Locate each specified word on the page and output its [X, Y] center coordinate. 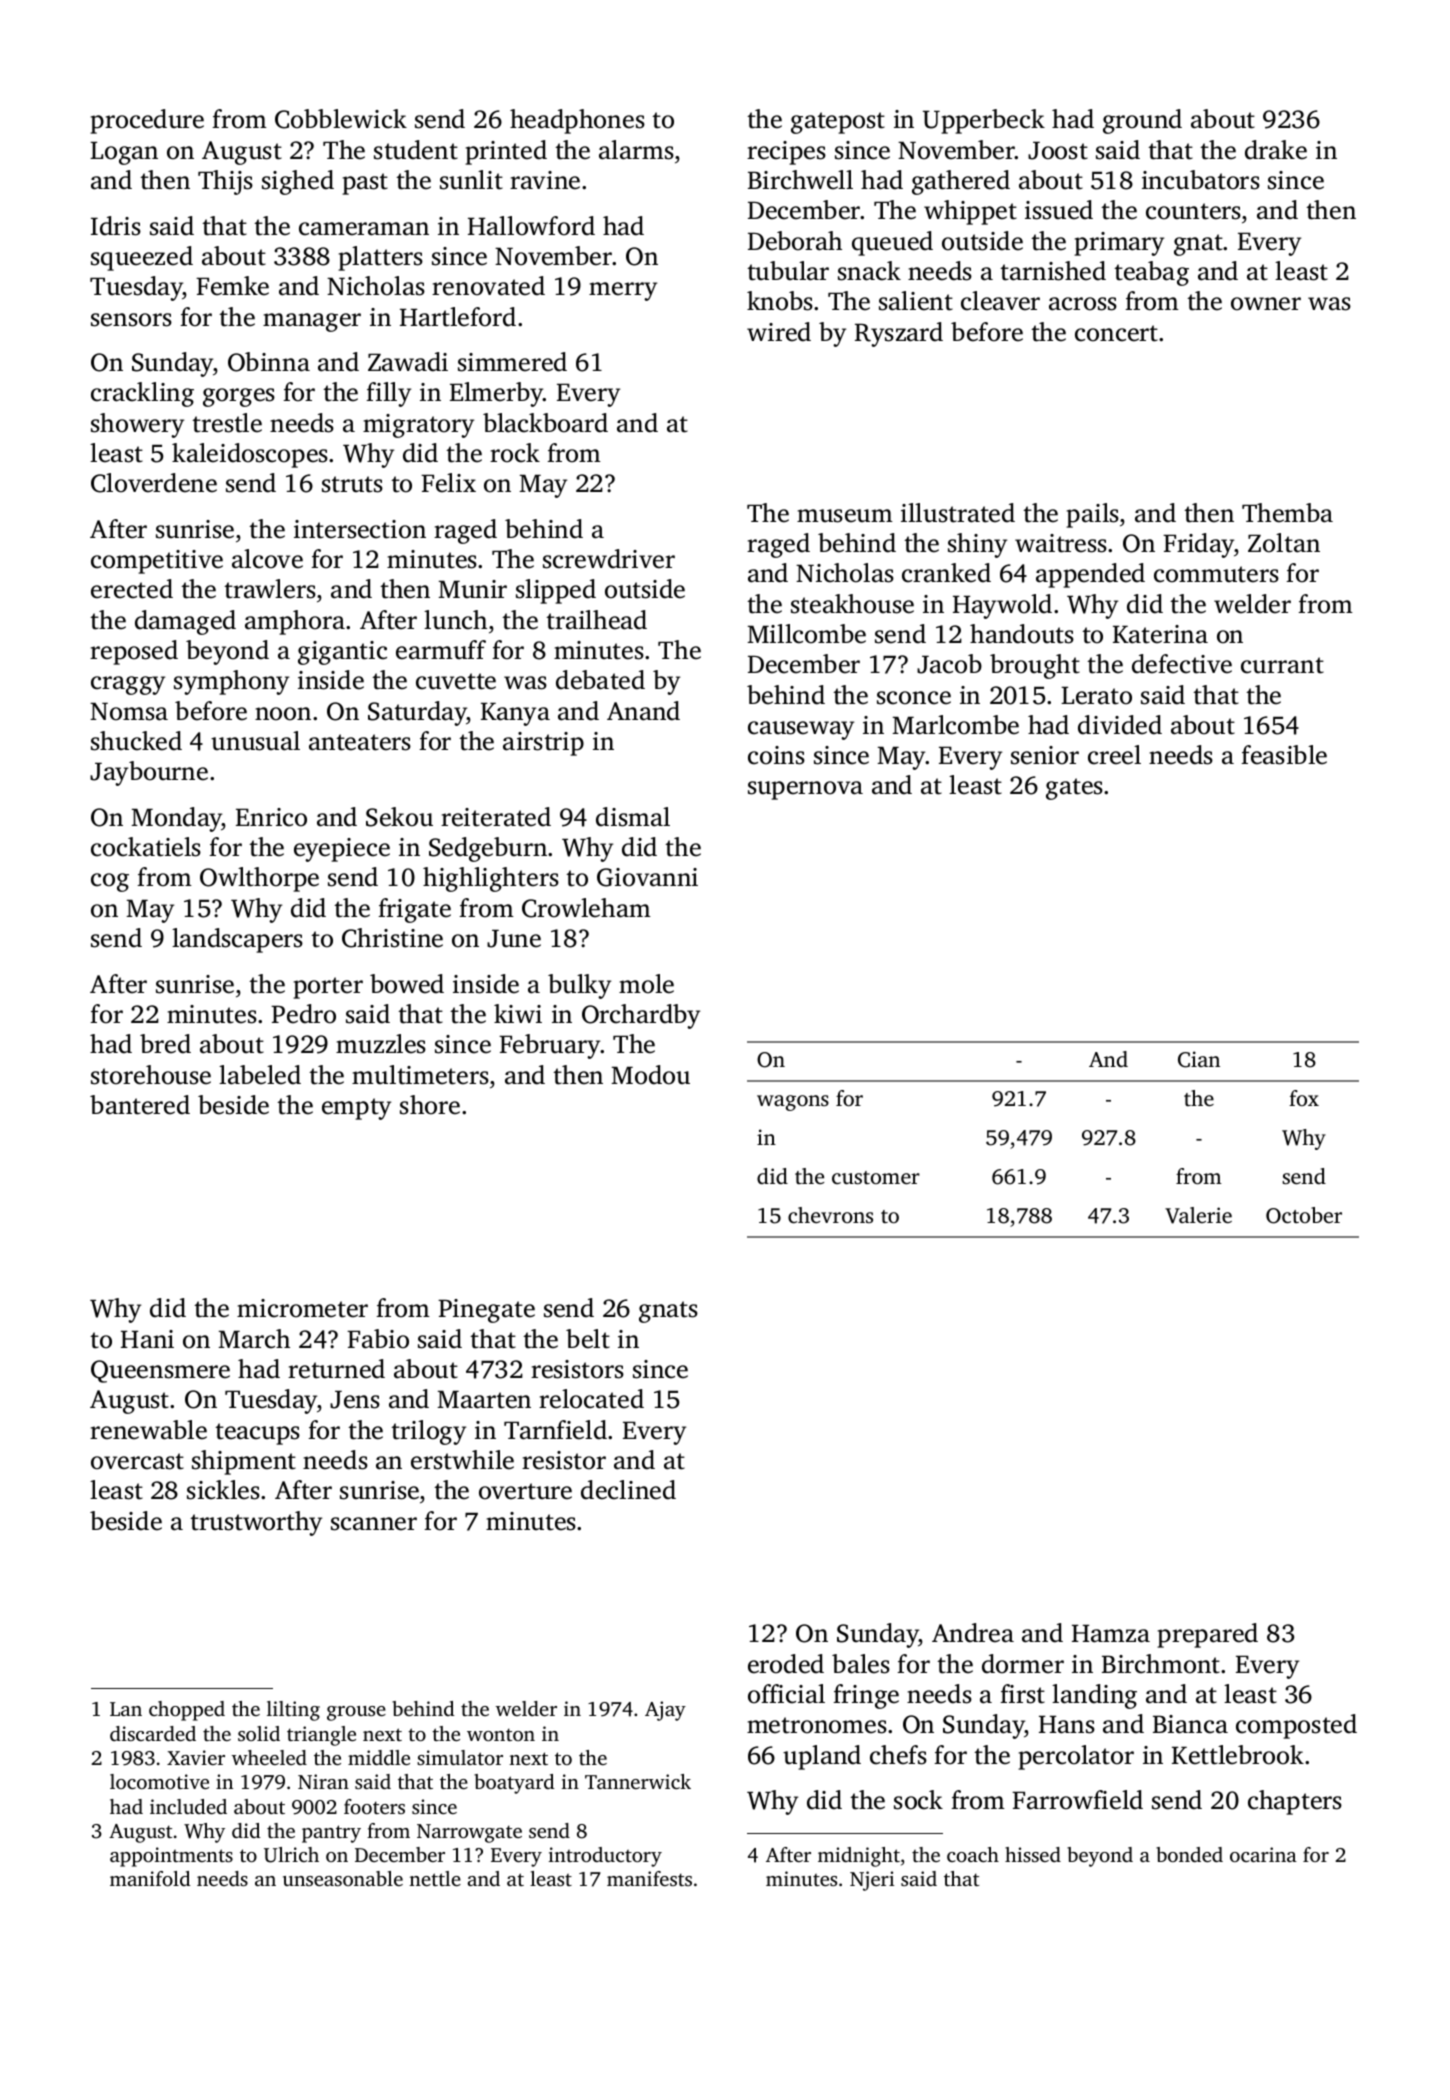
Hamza [1111, 1634]
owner [1266, 304]
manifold [150, 1878]
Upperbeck [984, 121]
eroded [786, 1664]
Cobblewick [341, 119]
